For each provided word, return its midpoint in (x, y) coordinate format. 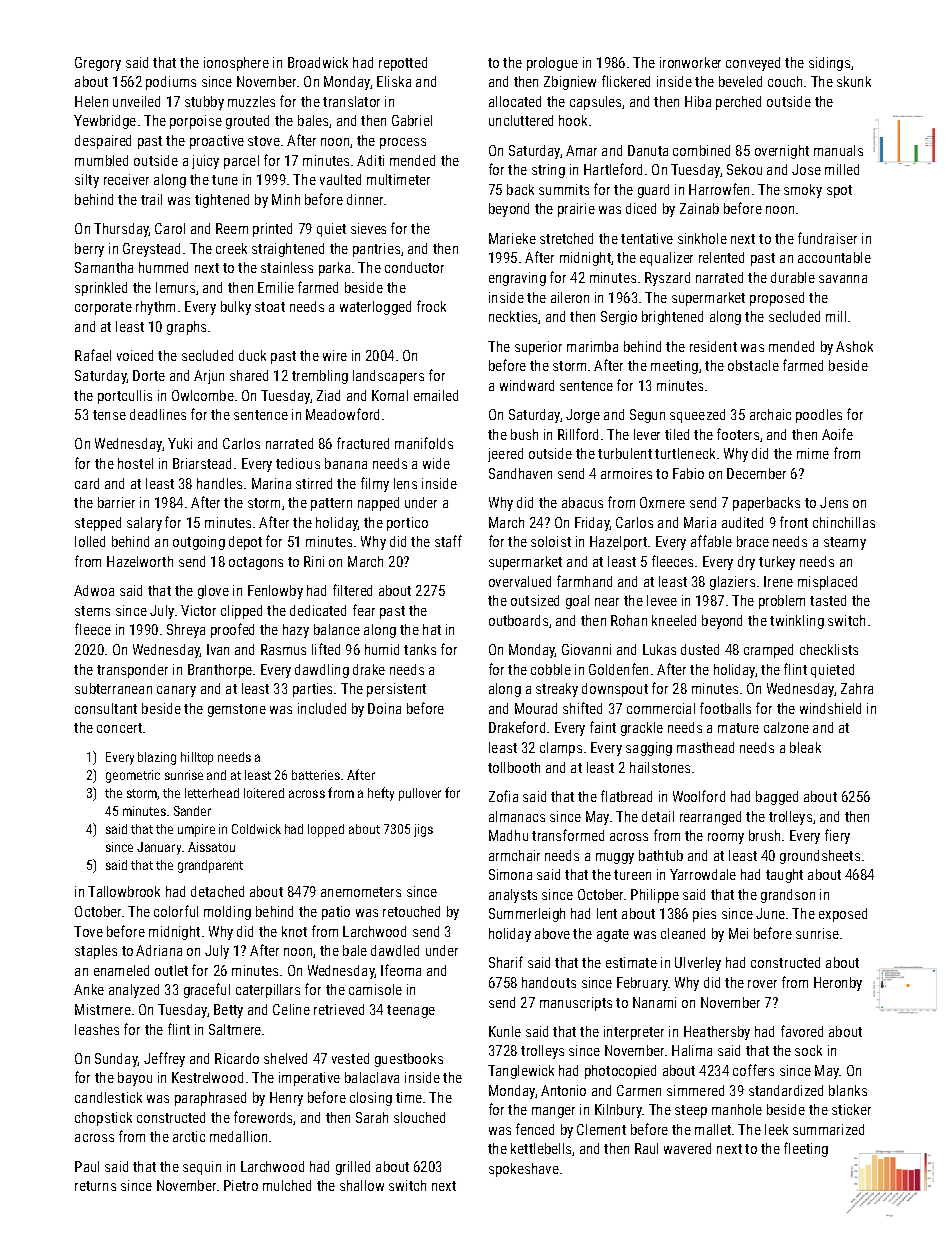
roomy (726, 838)
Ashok (854, 346)
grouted (247, 122)
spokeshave (524, 1170)
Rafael (93, 355)
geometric (133, 776)
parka (334, 269)
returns (95, 1186)
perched (738, 103)
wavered (687, 1148)
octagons (256, 563)
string (548, 171)
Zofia (503, 796)
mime (813, 453)
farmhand (584, 581)
